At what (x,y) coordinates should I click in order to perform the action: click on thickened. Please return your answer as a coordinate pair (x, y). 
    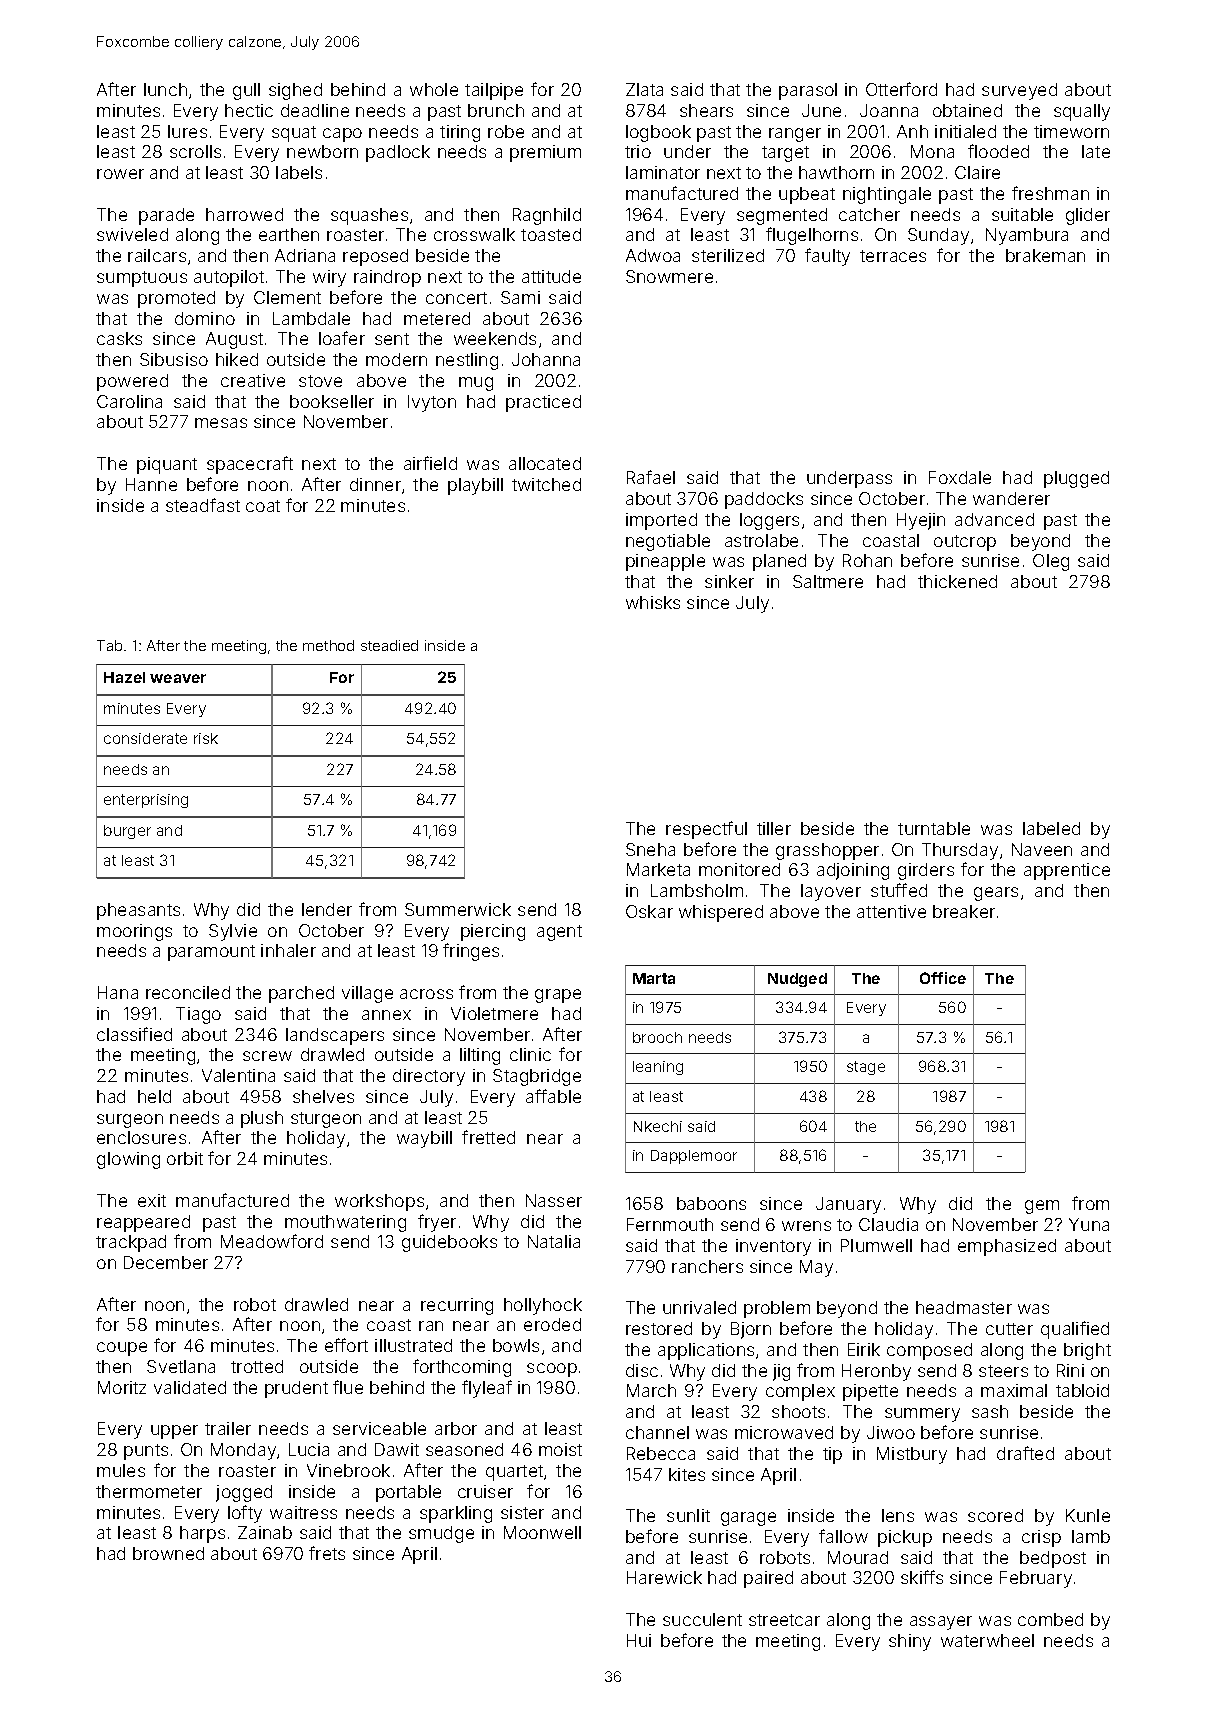
    Looking at the image, I should click on (957, 581).
